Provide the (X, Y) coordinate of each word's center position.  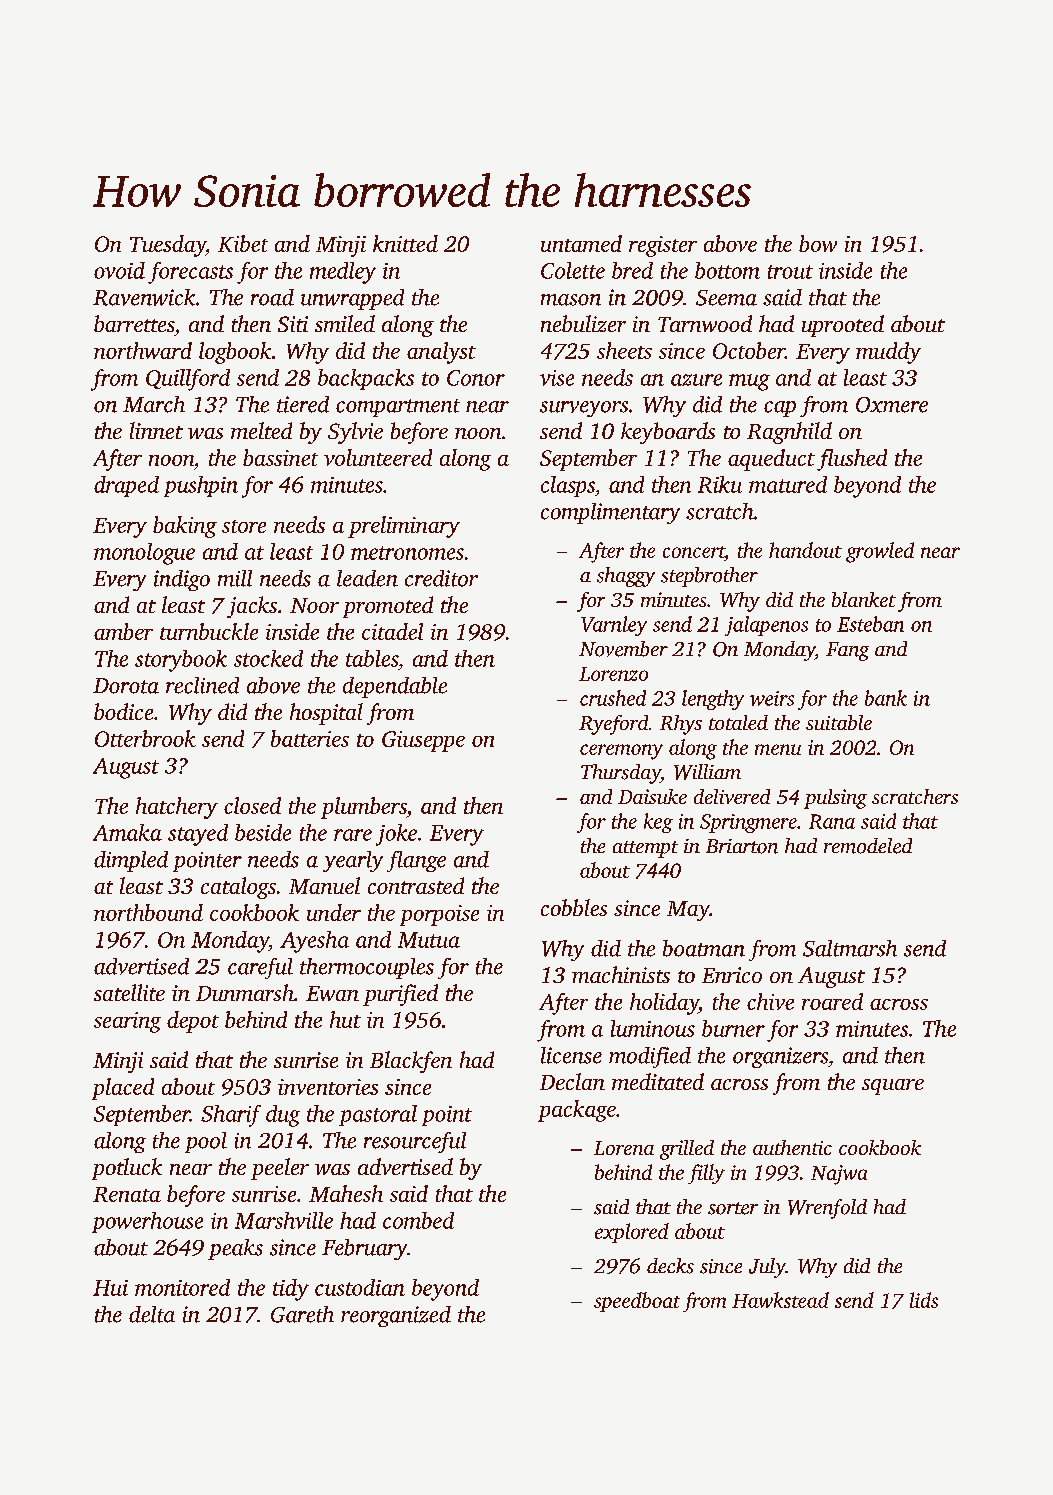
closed (252, 805)
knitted (405, 243)
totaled (738, 722)
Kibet (243, 243)
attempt (645, 849)
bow (818, 243)
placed (123, 1089)
